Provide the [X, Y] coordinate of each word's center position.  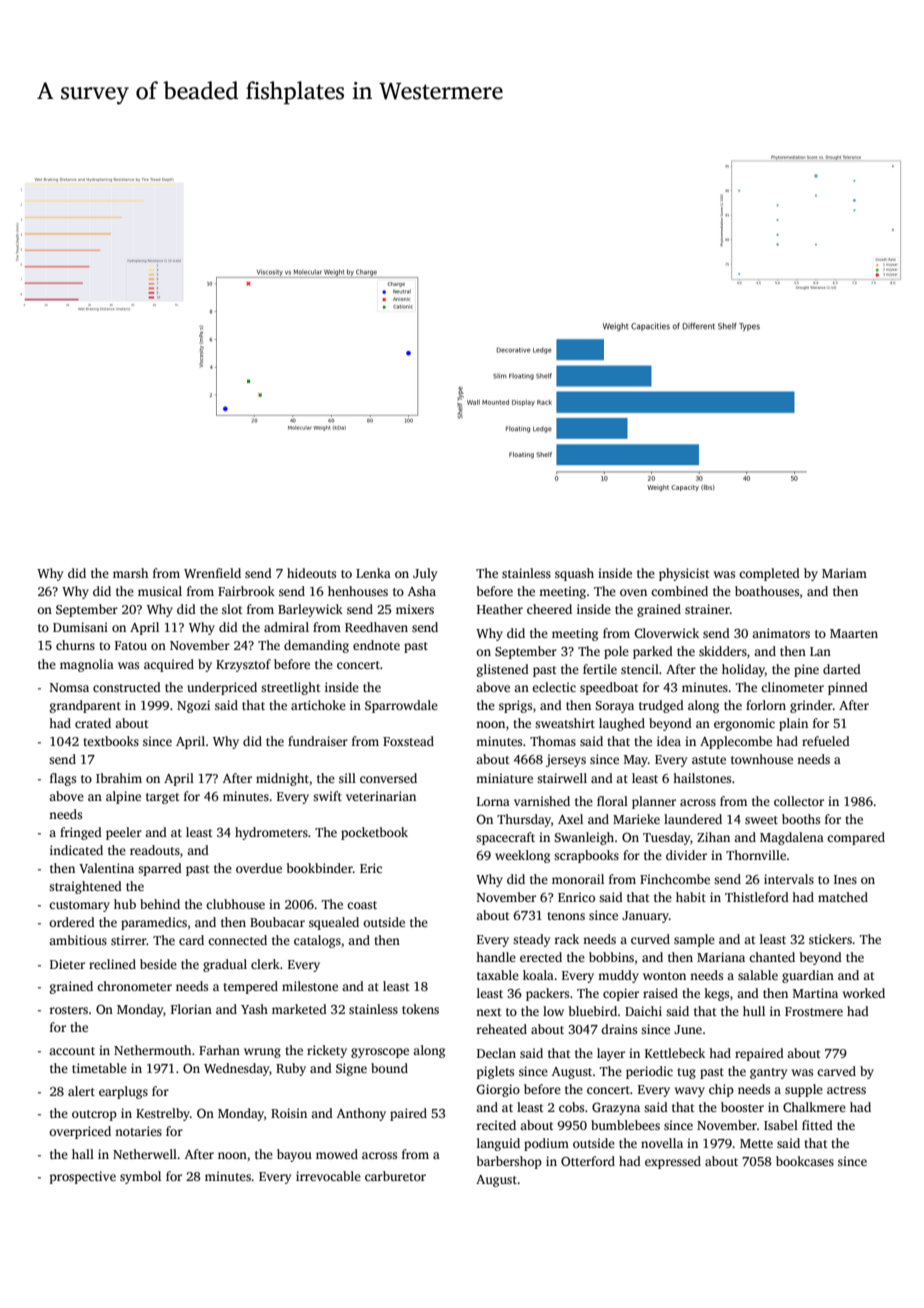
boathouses [767, 591]
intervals [789, 879]
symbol [140, 1177]
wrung [262, 1053]
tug [686, 1073]
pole [616, 652]
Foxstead [408, 741]
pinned [848, 688]
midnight [282, 779]
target [163, 798]
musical [160, 591]
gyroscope [380, 1053]
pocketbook [374, 833]
